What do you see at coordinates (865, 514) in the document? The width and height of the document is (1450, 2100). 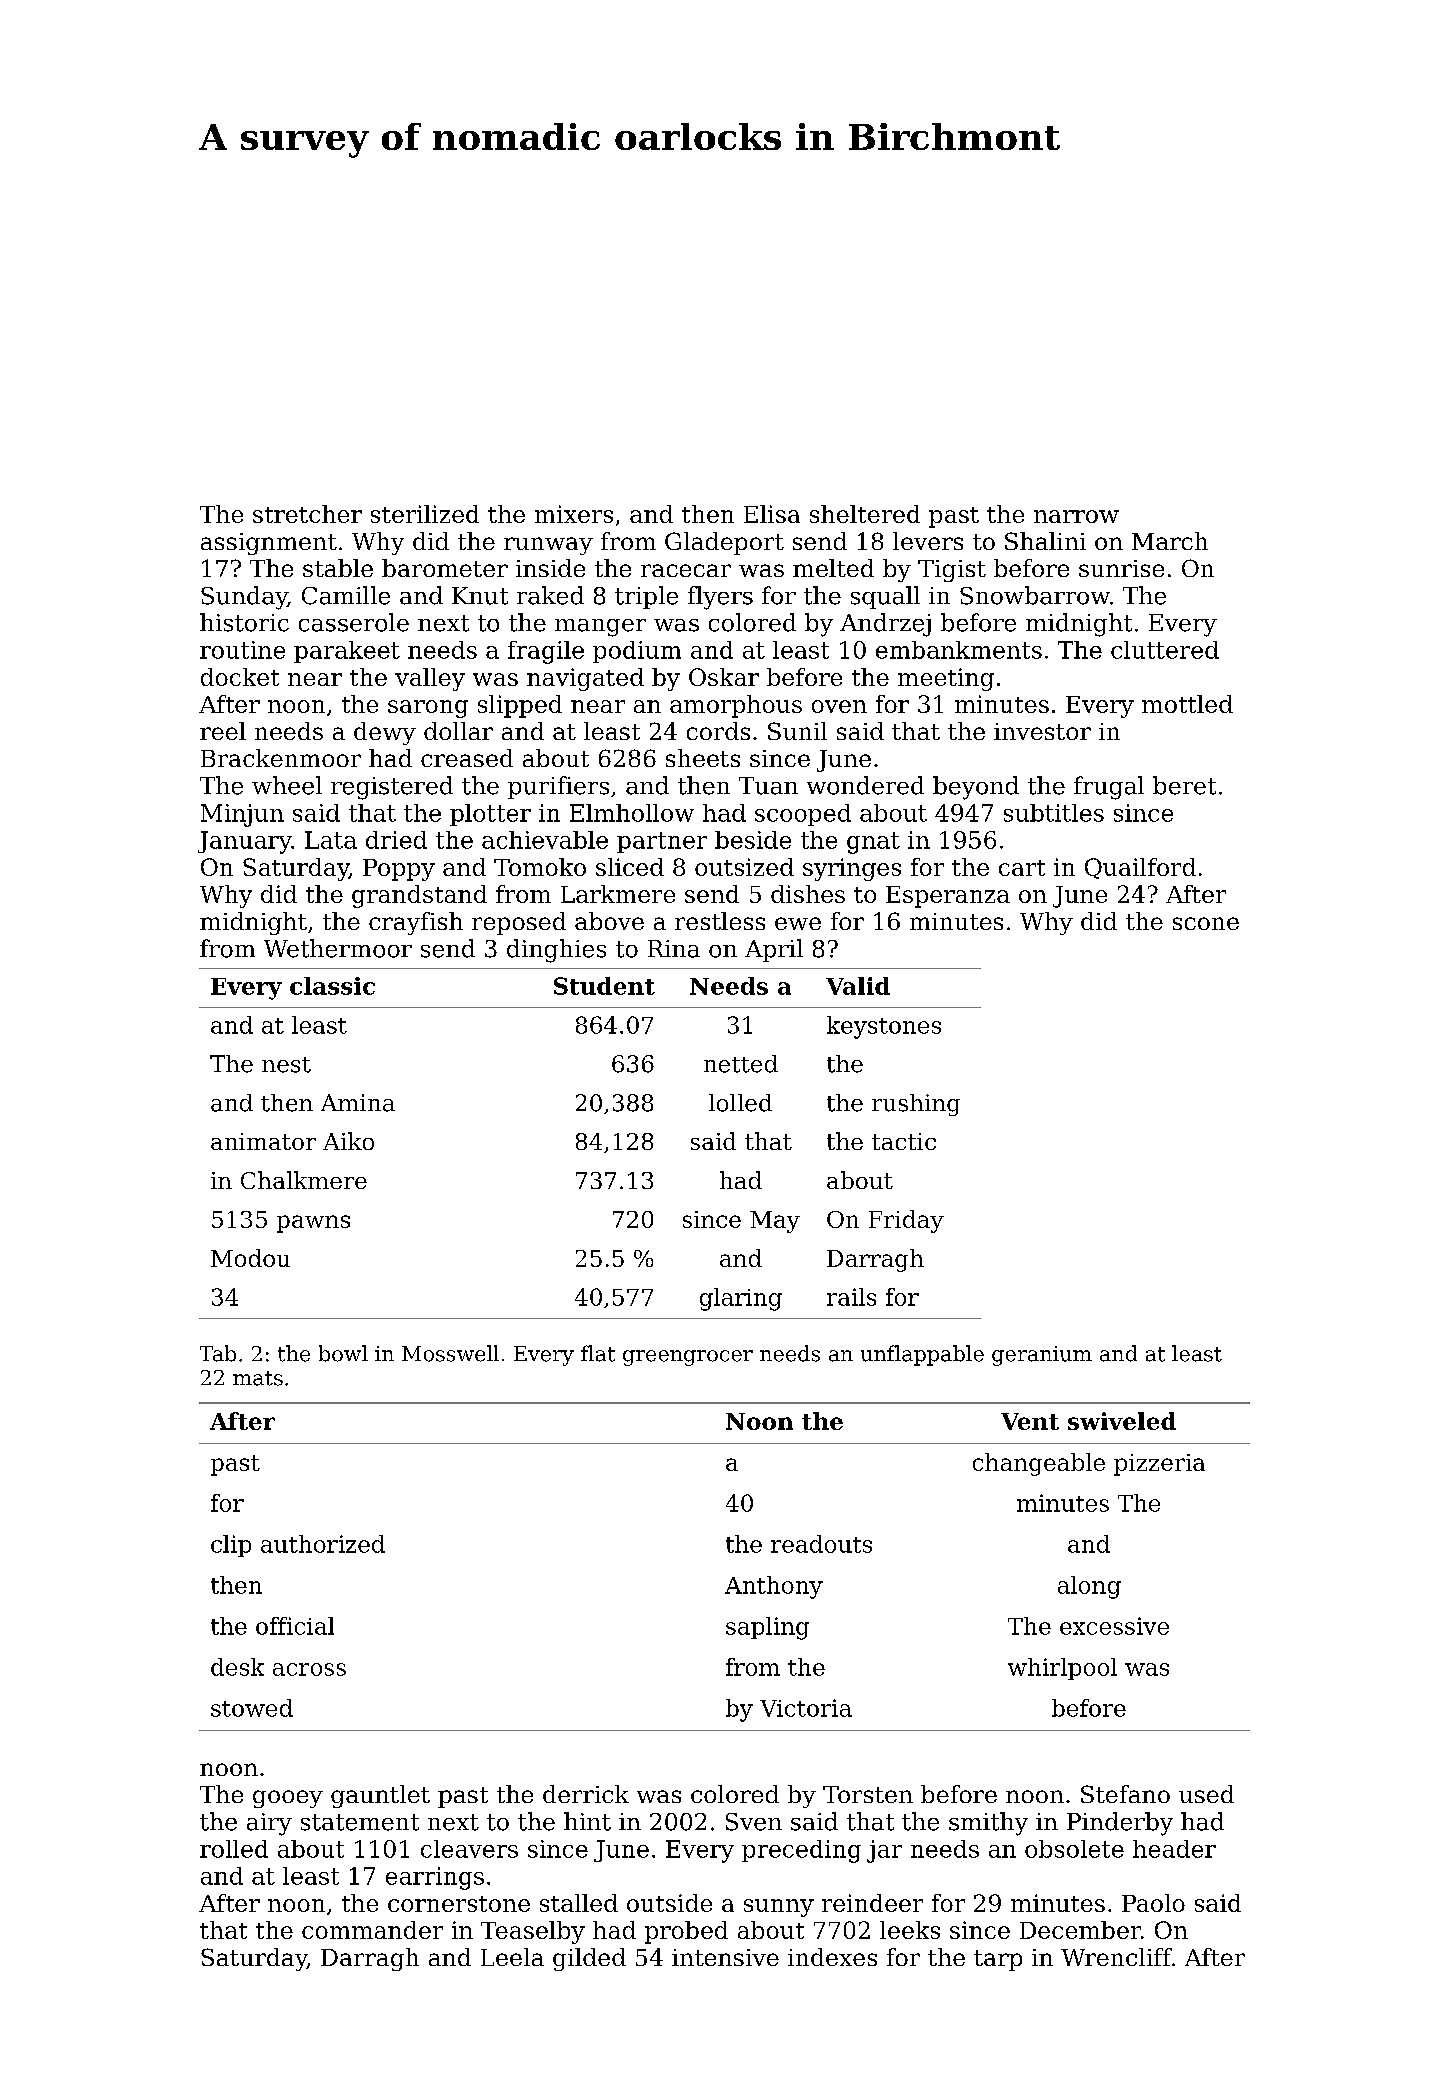 I see `sheltered` at bounding box center [865, 514].
